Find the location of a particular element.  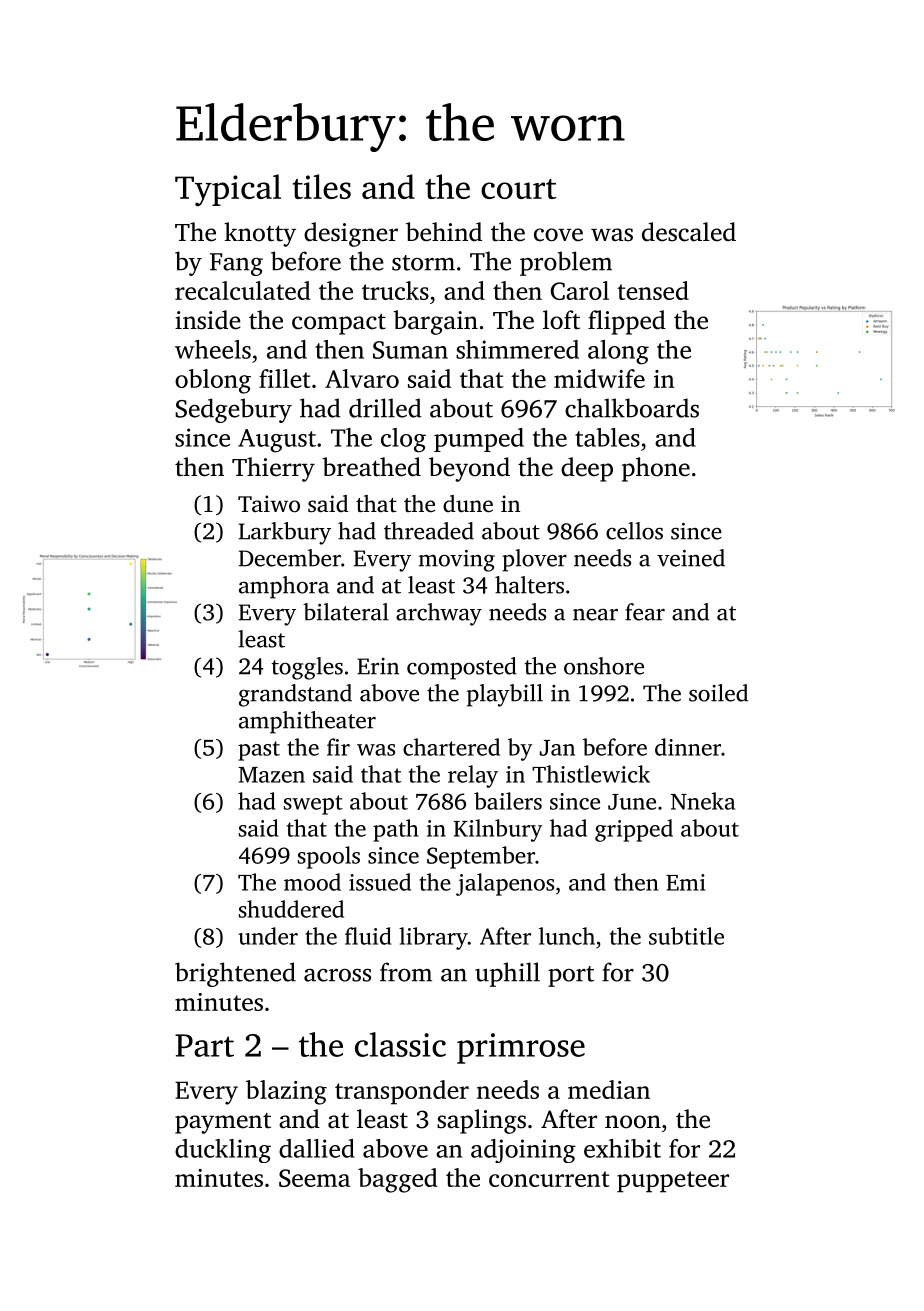

Fang is located at coordinates (236, 264).
